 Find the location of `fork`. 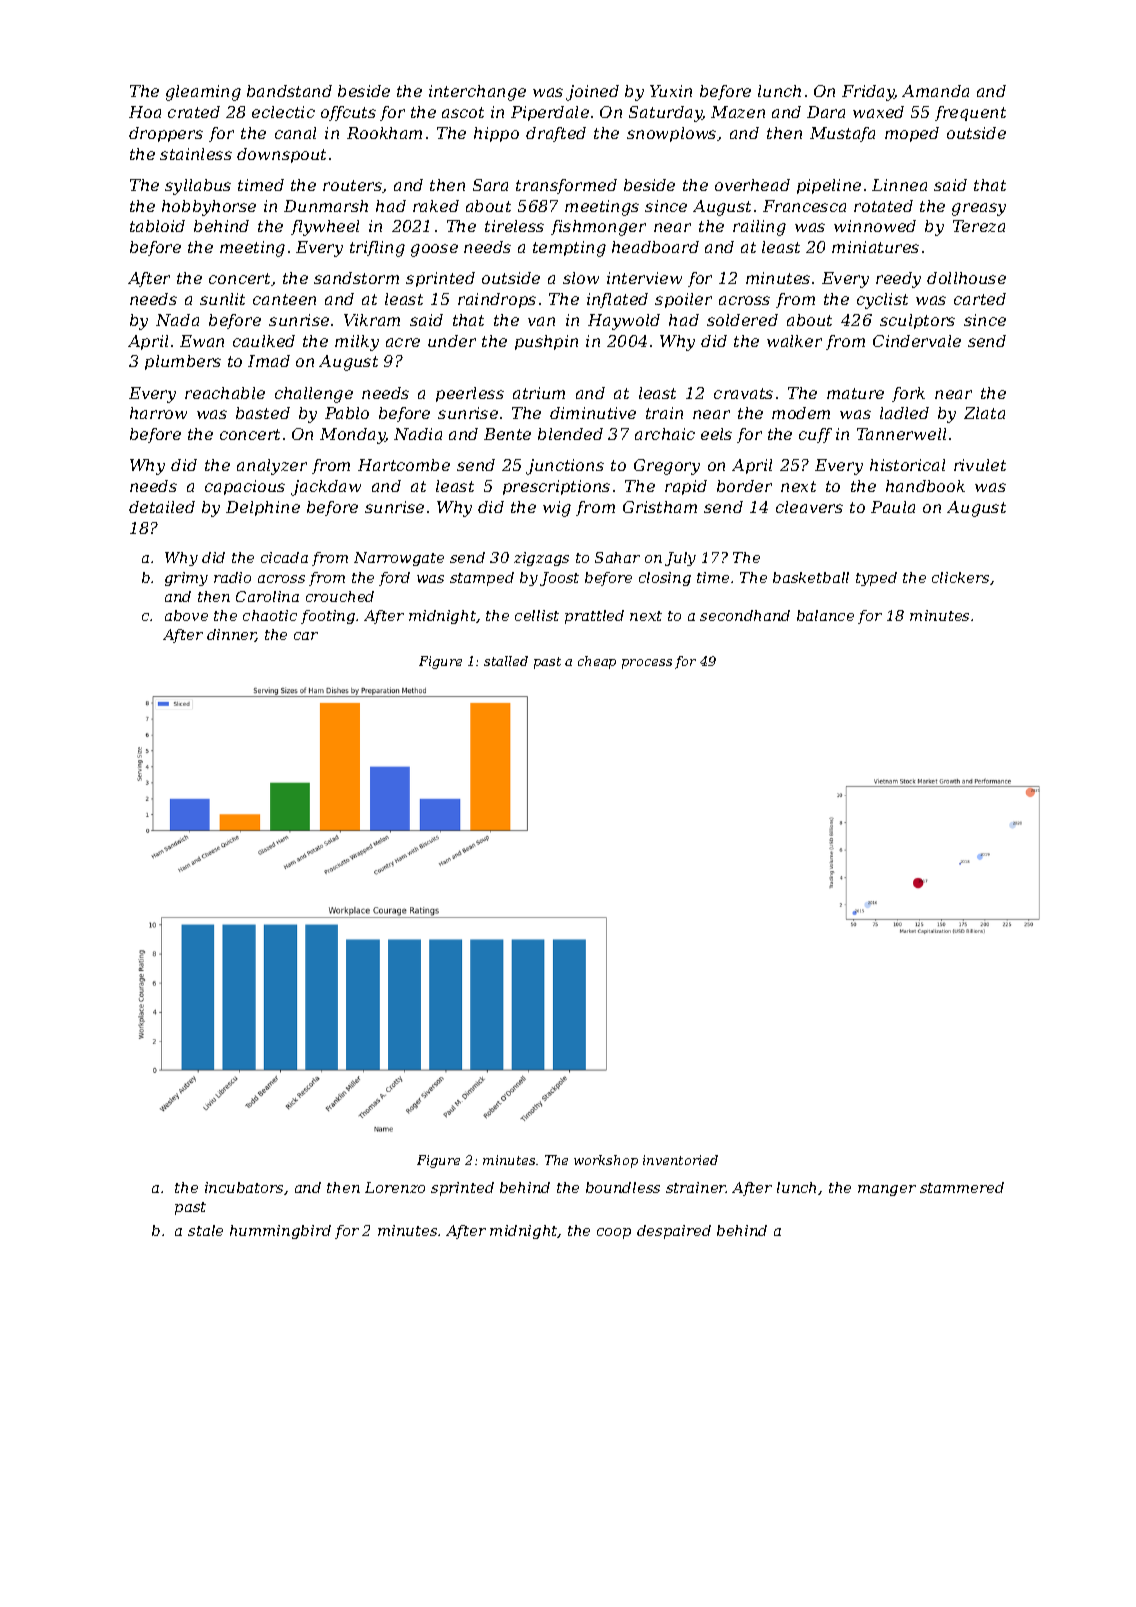

fork is located at coordinates (908, 394).
